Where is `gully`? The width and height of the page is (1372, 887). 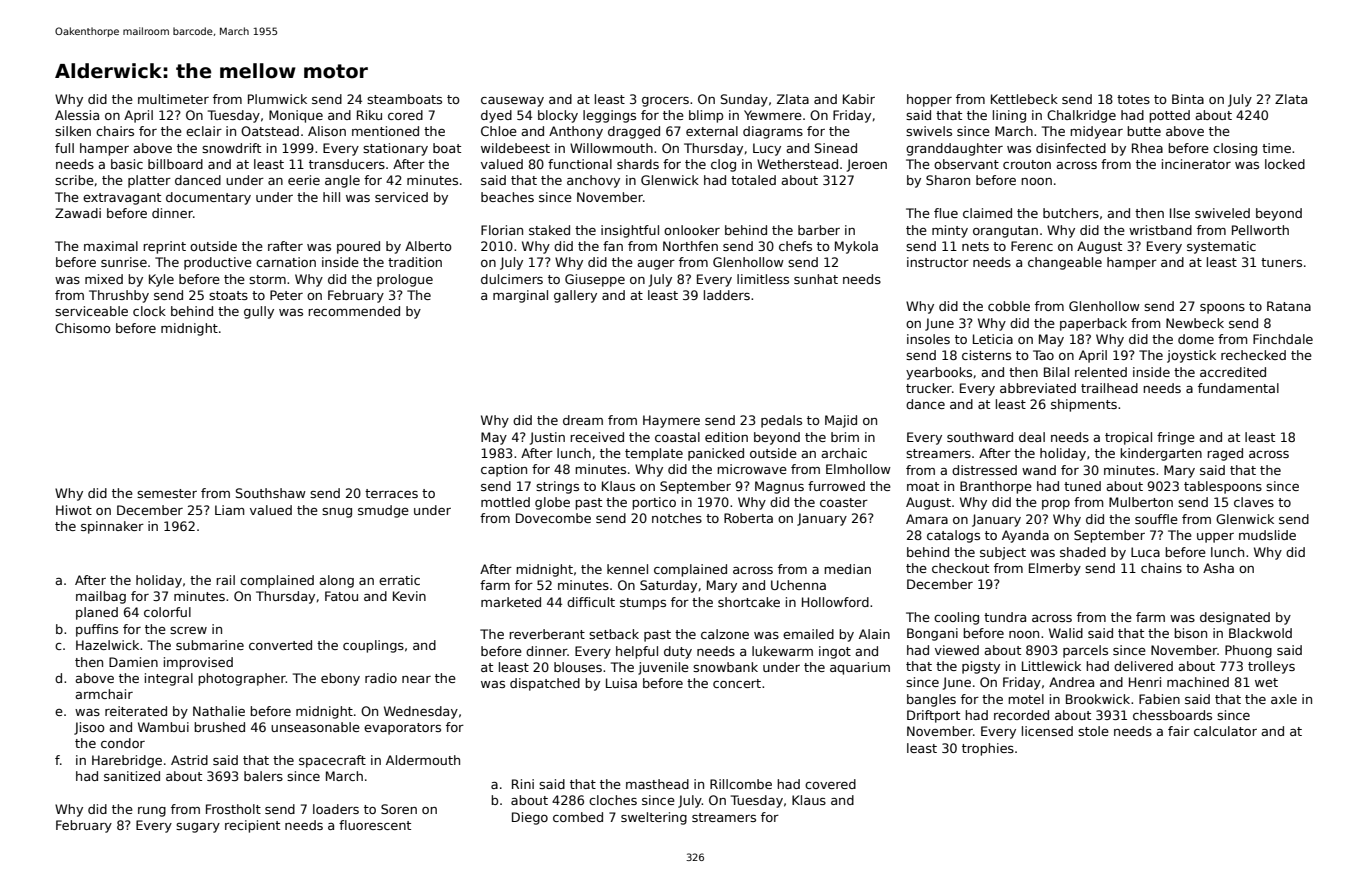 gully is located at coordinates (259, 312).
